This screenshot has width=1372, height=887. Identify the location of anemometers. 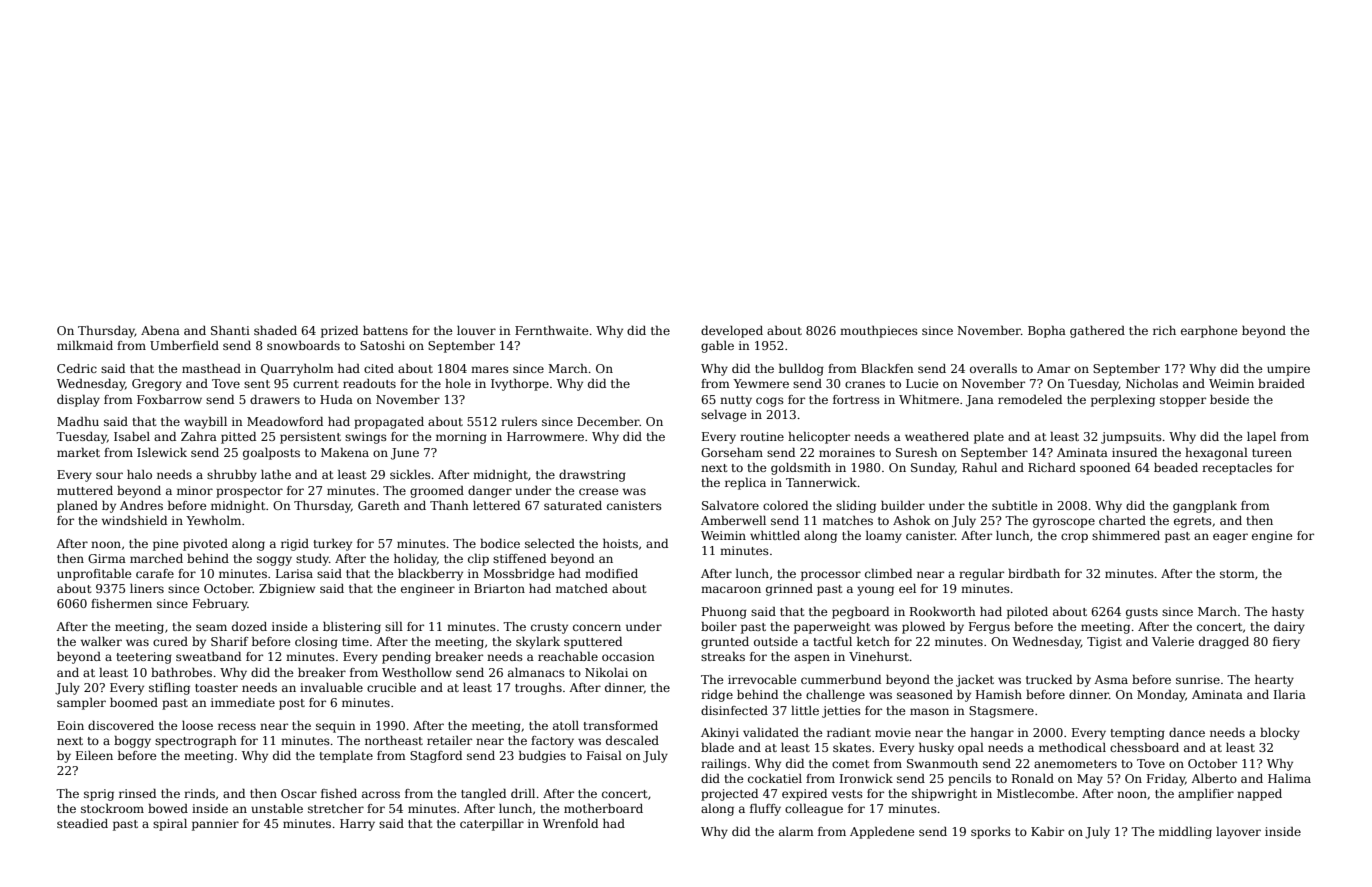
(1075, 764).
